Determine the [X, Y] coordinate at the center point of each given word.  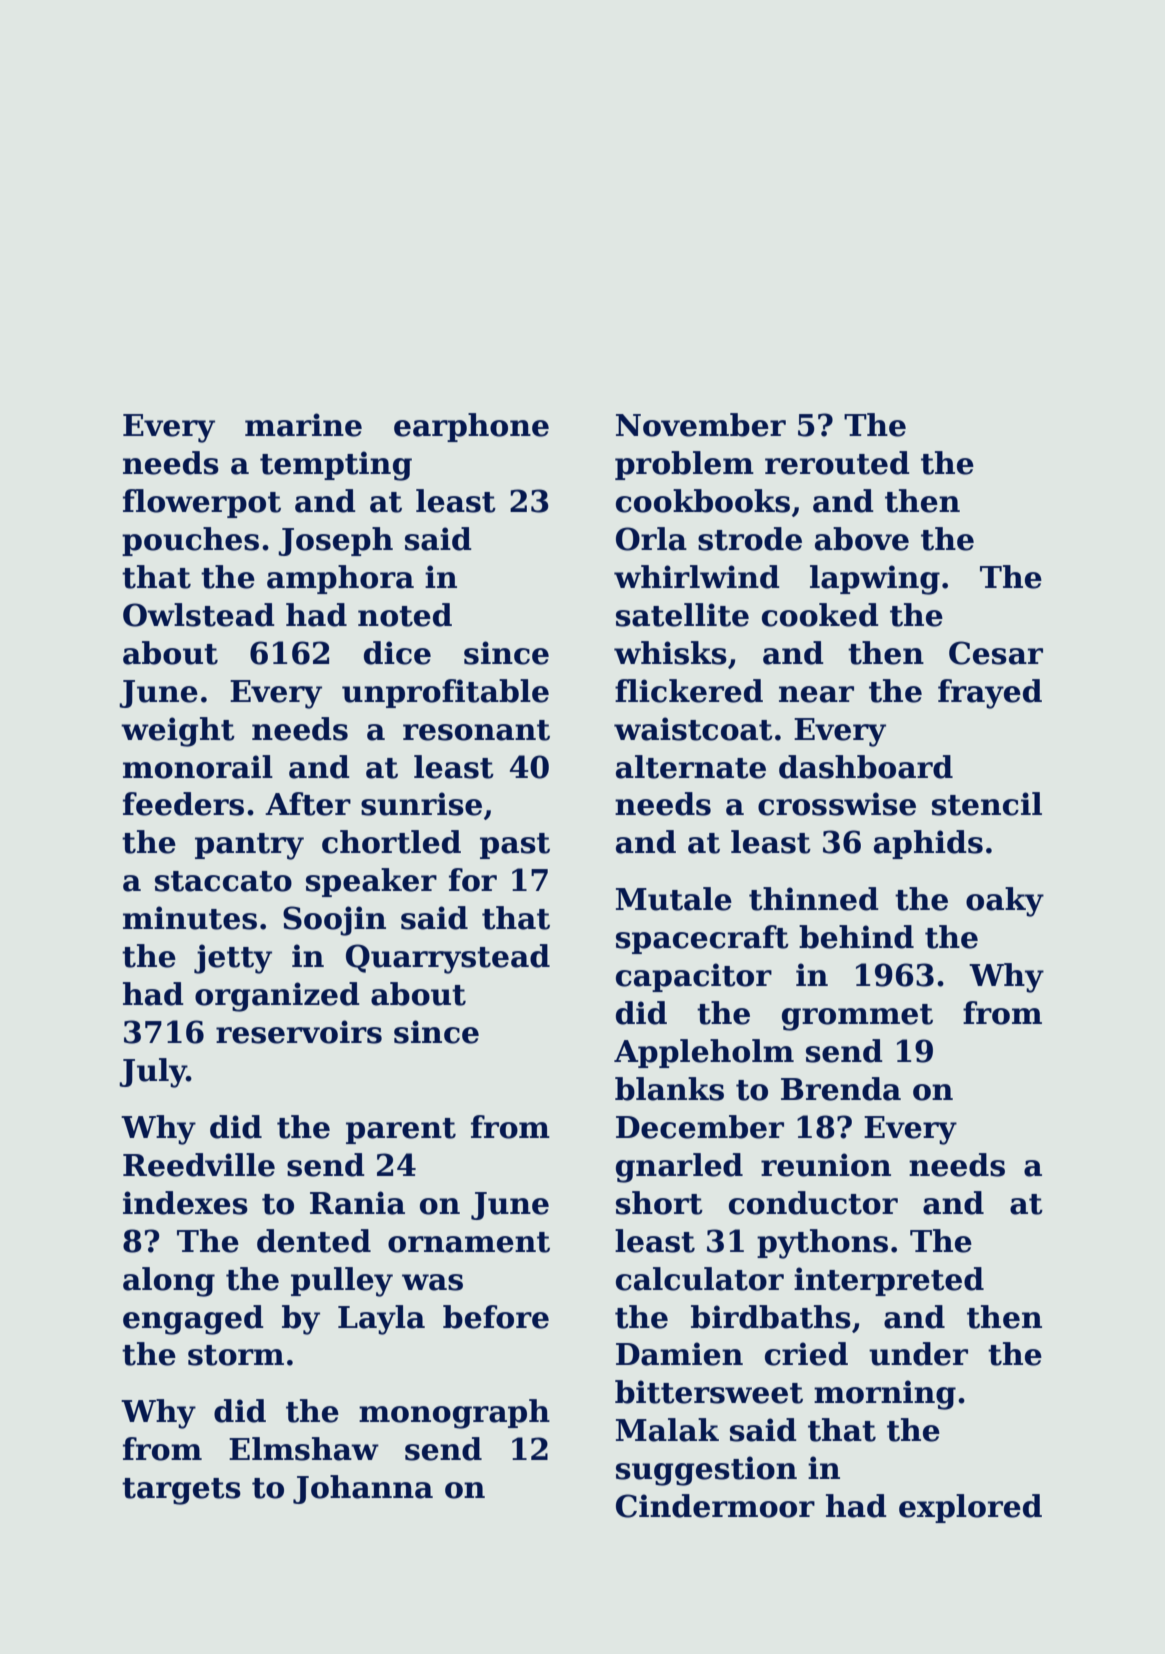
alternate [691, 767]
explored [970, 1508]
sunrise [421, 804]
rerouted [837, 463]
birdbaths [771, 1317]
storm [236, 1355]
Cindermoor [715, 1506]
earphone [471, 427]
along [169, 1282]
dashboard [866, 767]
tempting [336, 466]
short [659, 1203]
